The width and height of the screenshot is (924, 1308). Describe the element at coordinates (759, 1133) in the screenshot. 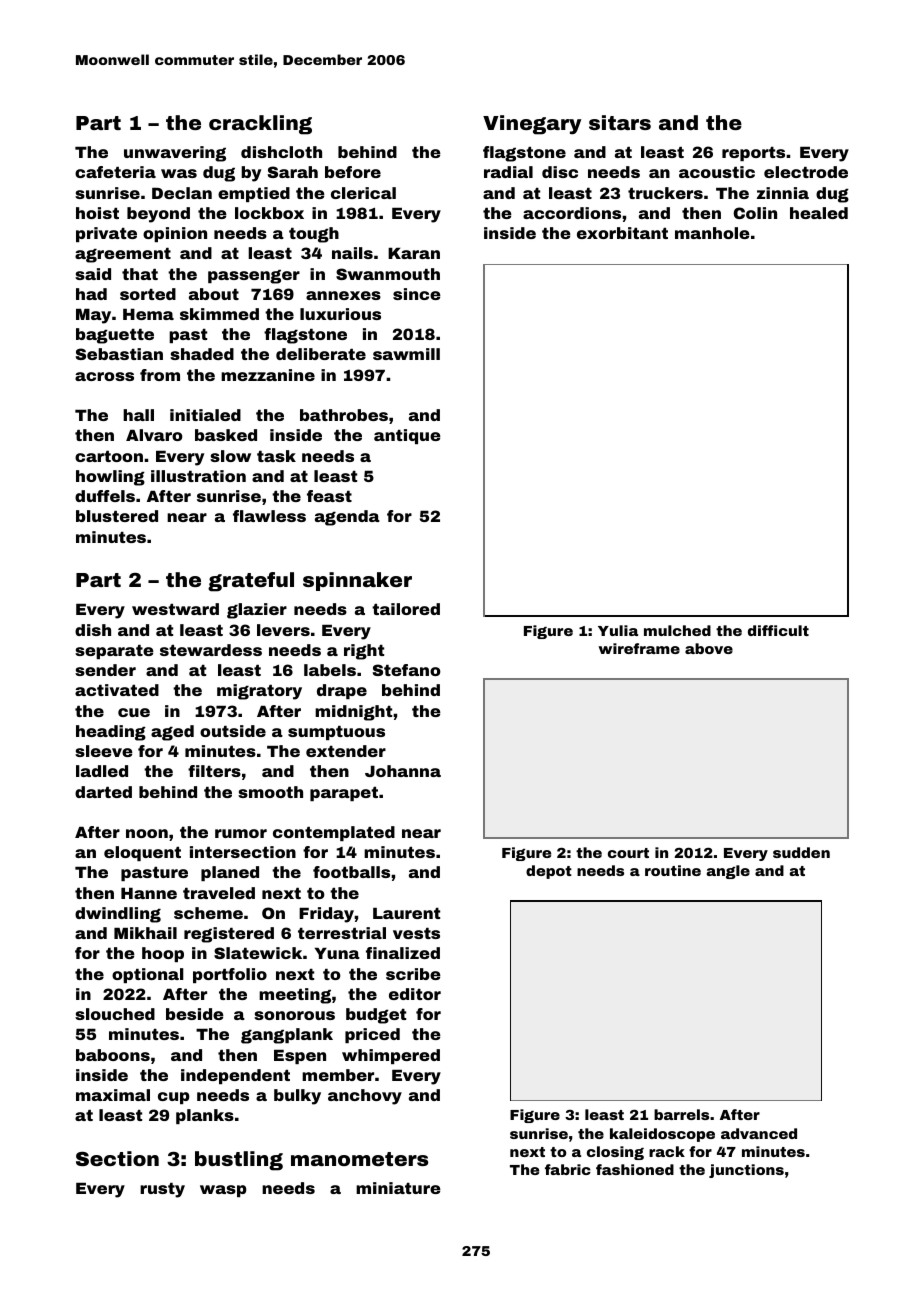

I see `advanced` at that location.
